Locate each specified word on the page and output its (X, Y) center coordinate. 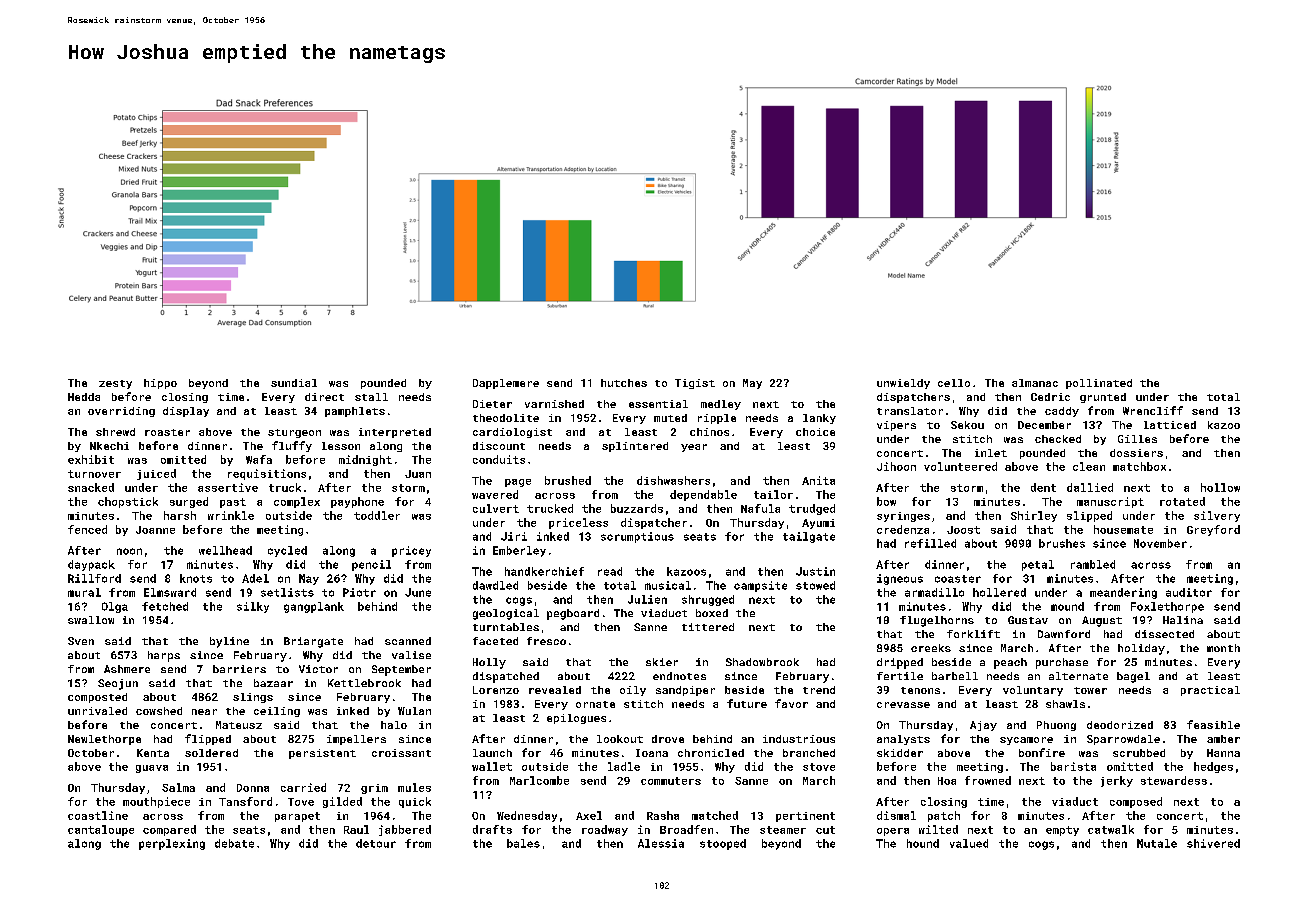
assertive (228, 487)
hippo (160, 384)
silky (253, 607)
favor (791, 703)
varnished (554, 404)
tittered (708, 627)
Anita (818, 480)
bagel (1133, 677)
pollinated (1099, 384)
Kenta (153, 753)
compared (169, 830)
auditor (1189, 592)
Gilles (1137, 439)
